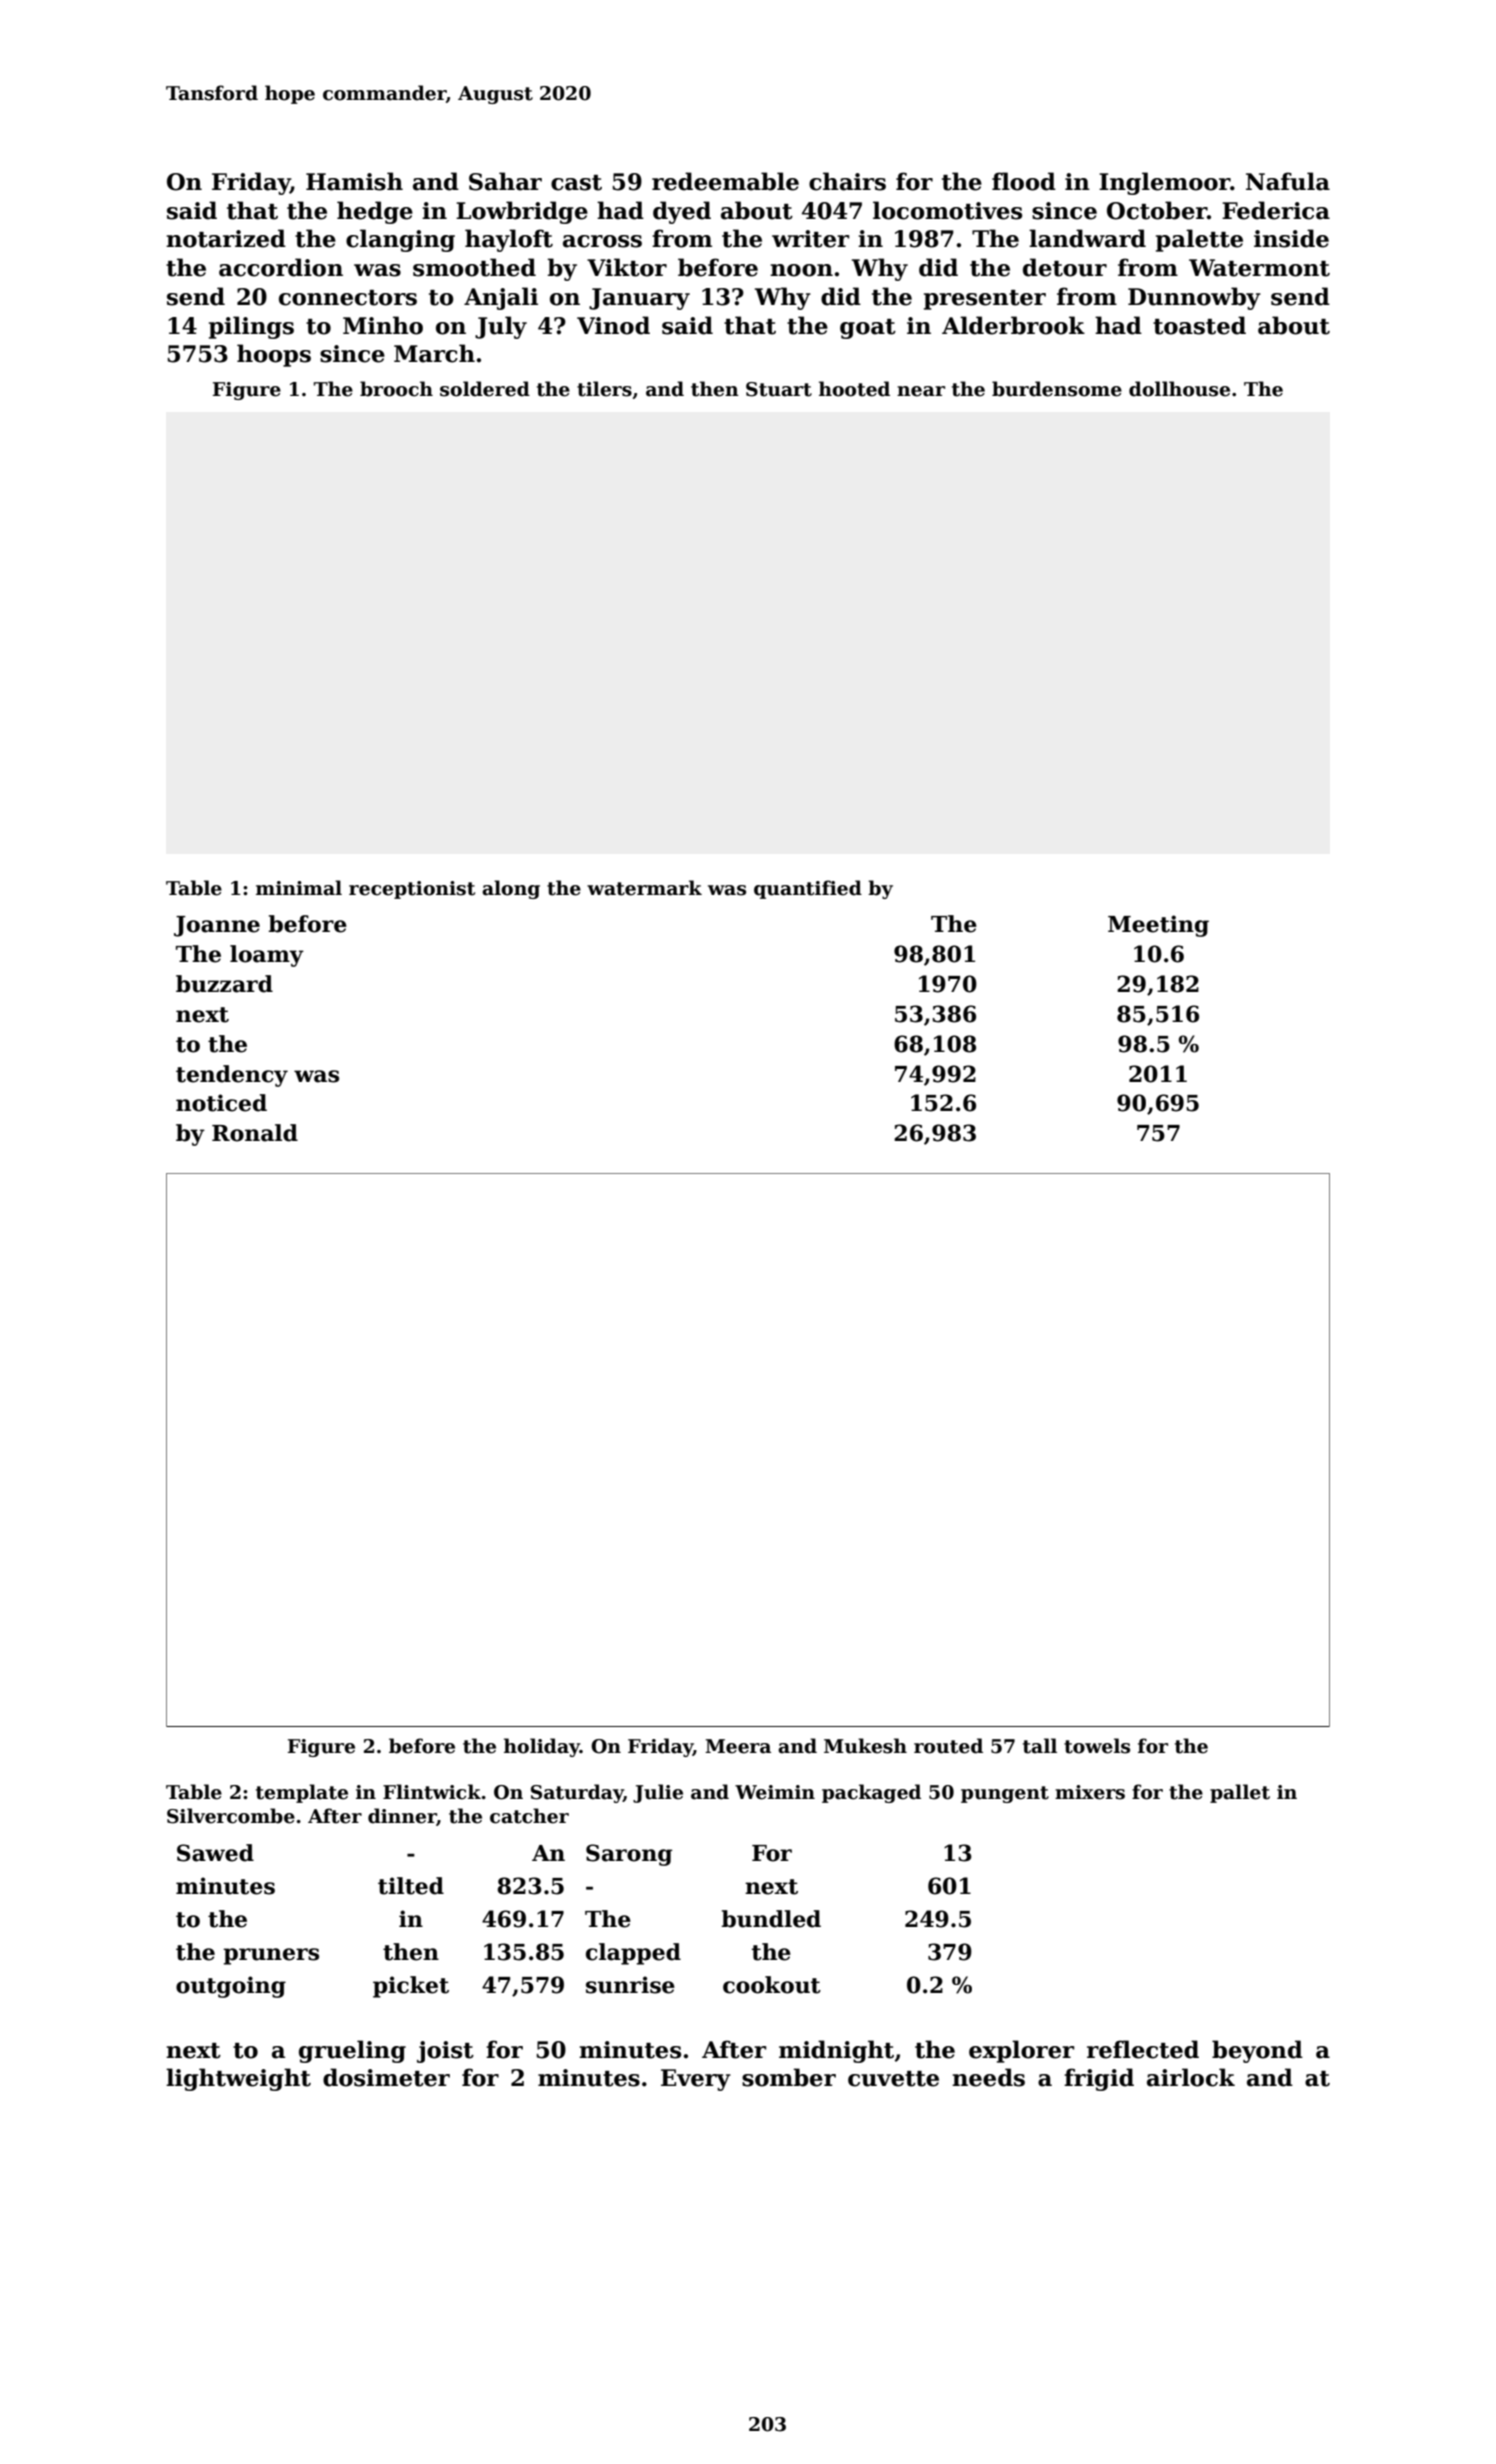 The width and height of the screenshot is (1496, 2464). I want to click on watermark, so click(644, 888).
